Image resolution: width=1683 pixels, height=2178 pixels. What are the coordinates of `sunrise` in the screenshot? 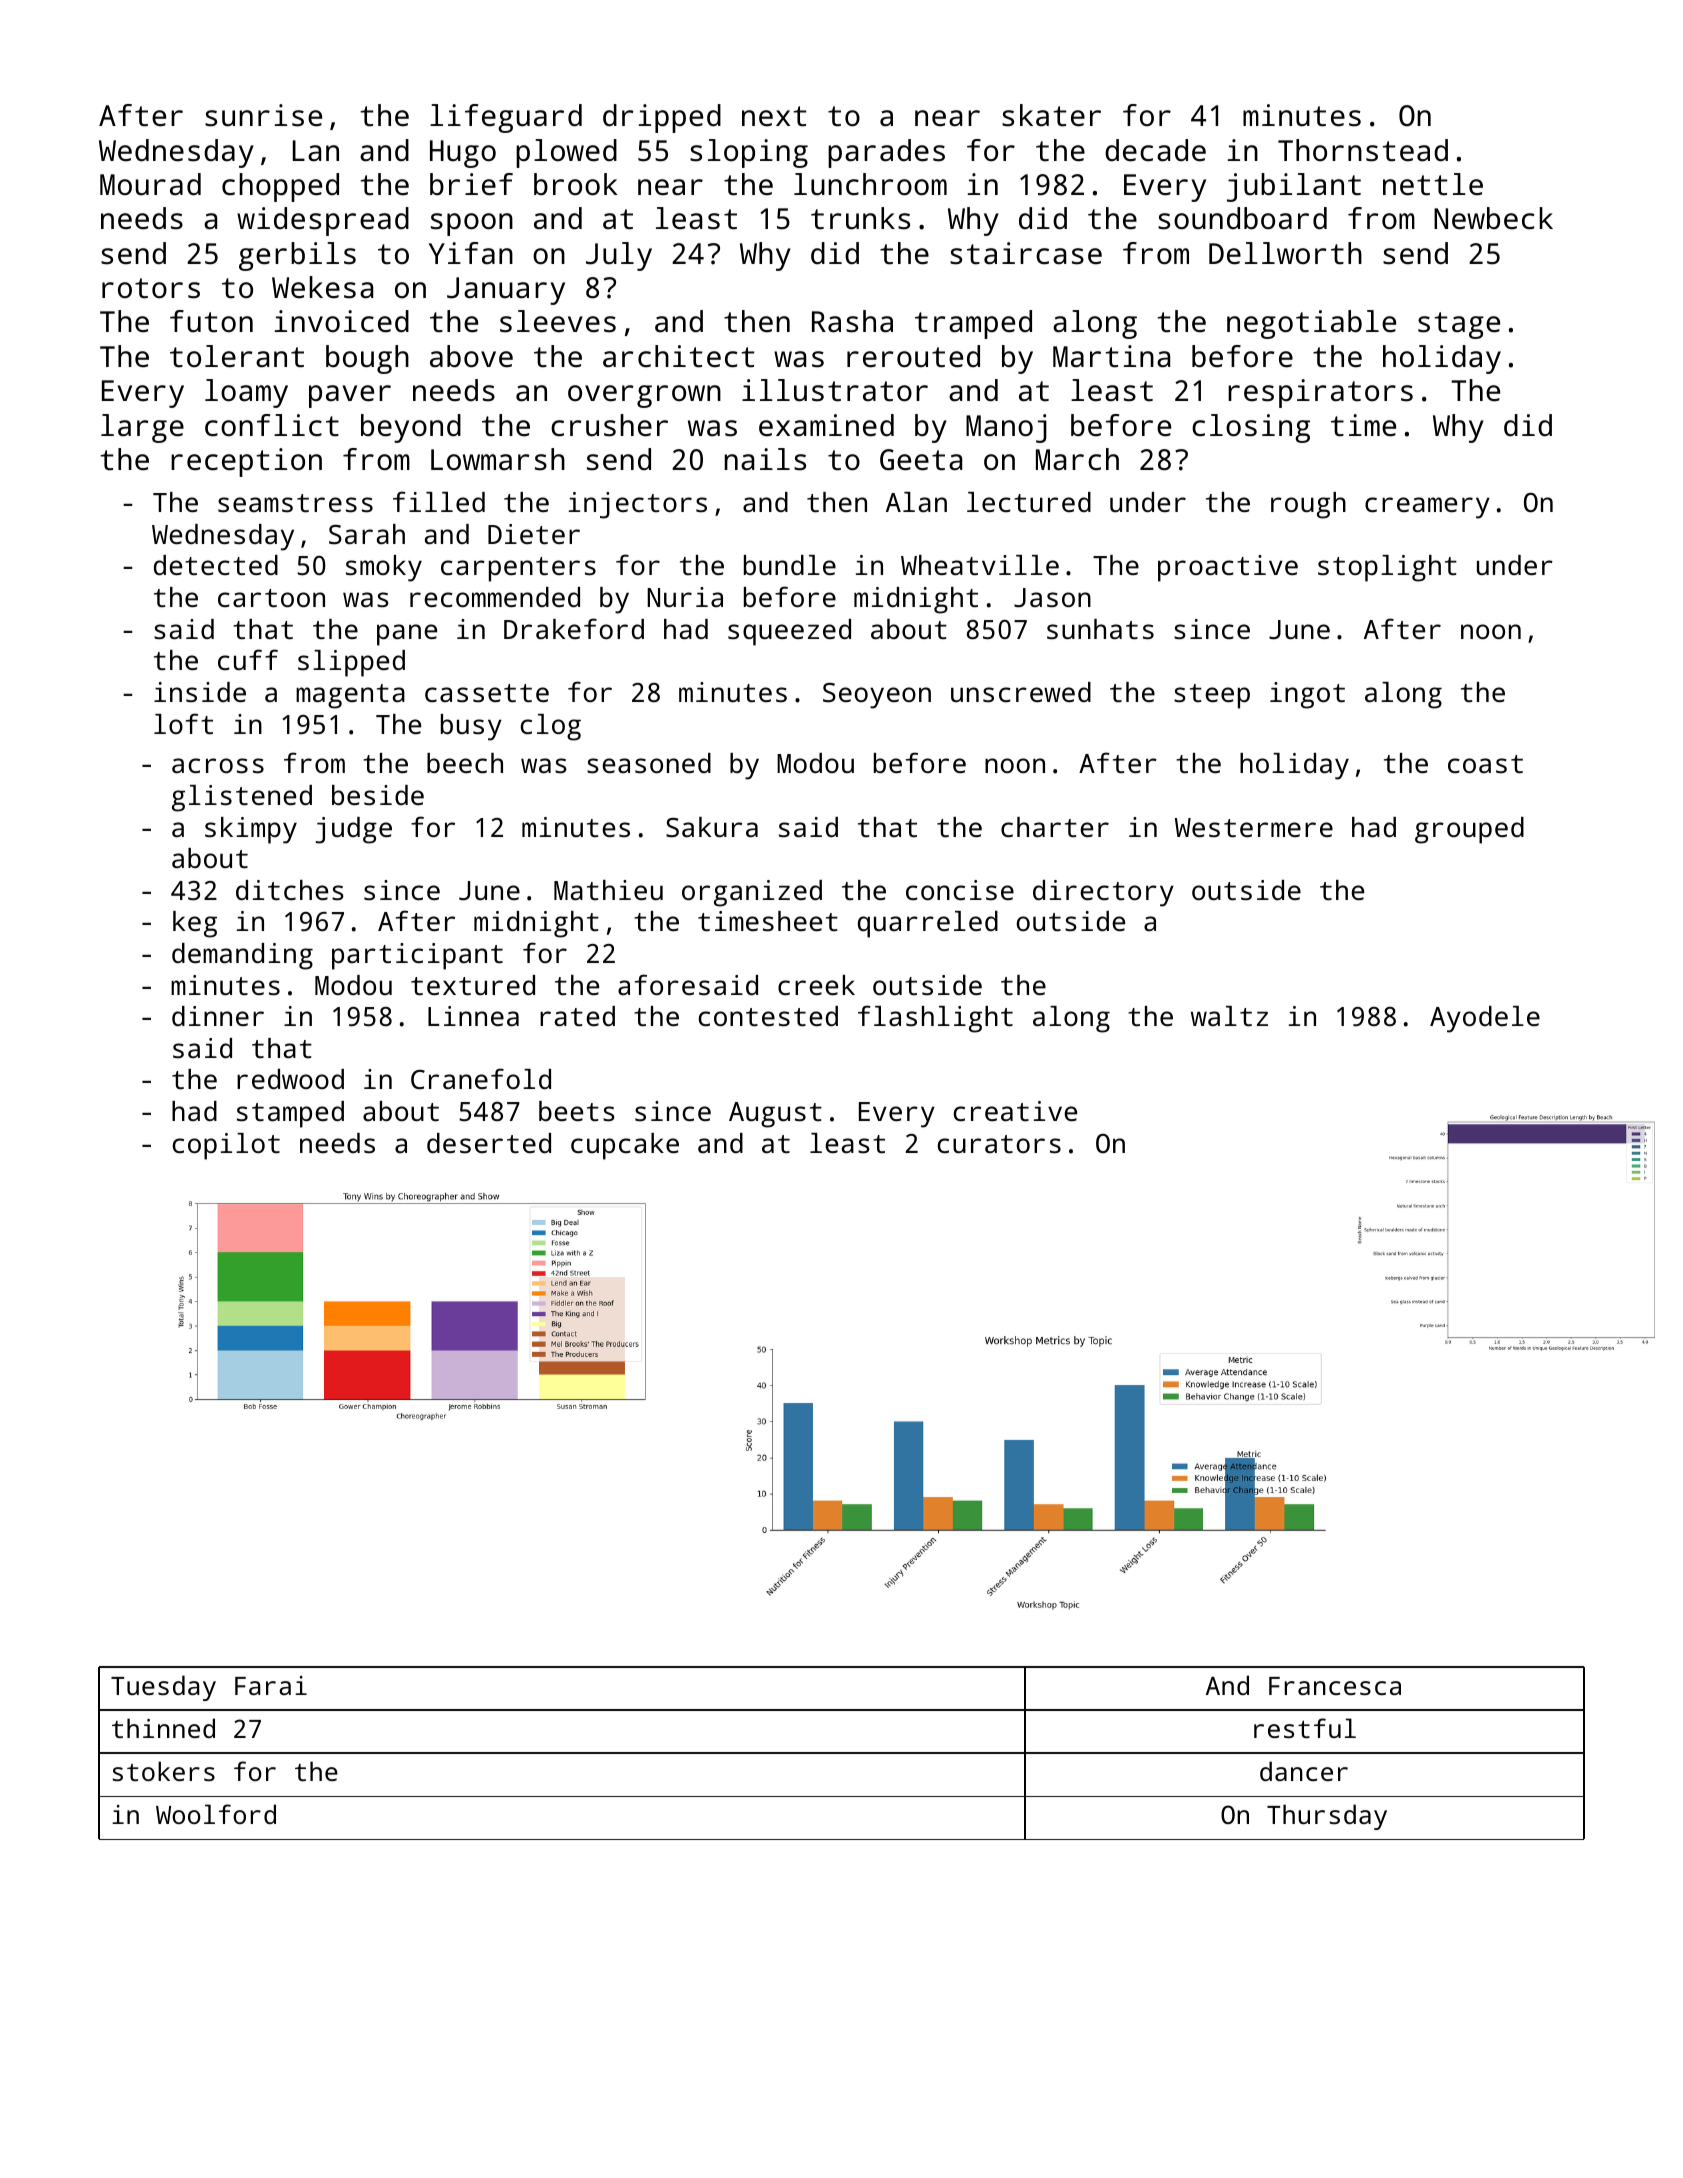 It's located at (263, 115).
